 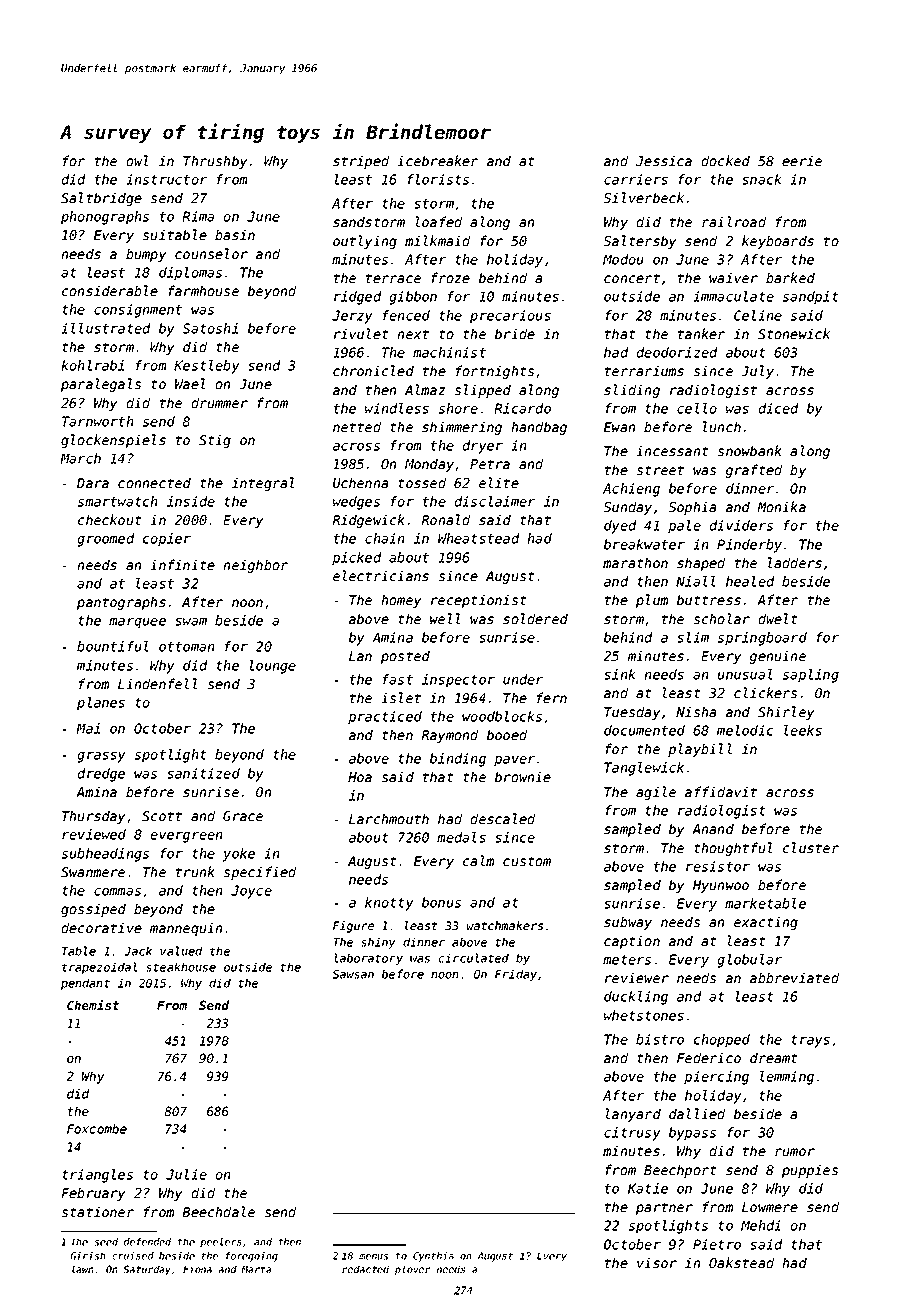 What do you see at coordinates (413, 334) in the image?
I see `next` at bounding box center [413, 334].
